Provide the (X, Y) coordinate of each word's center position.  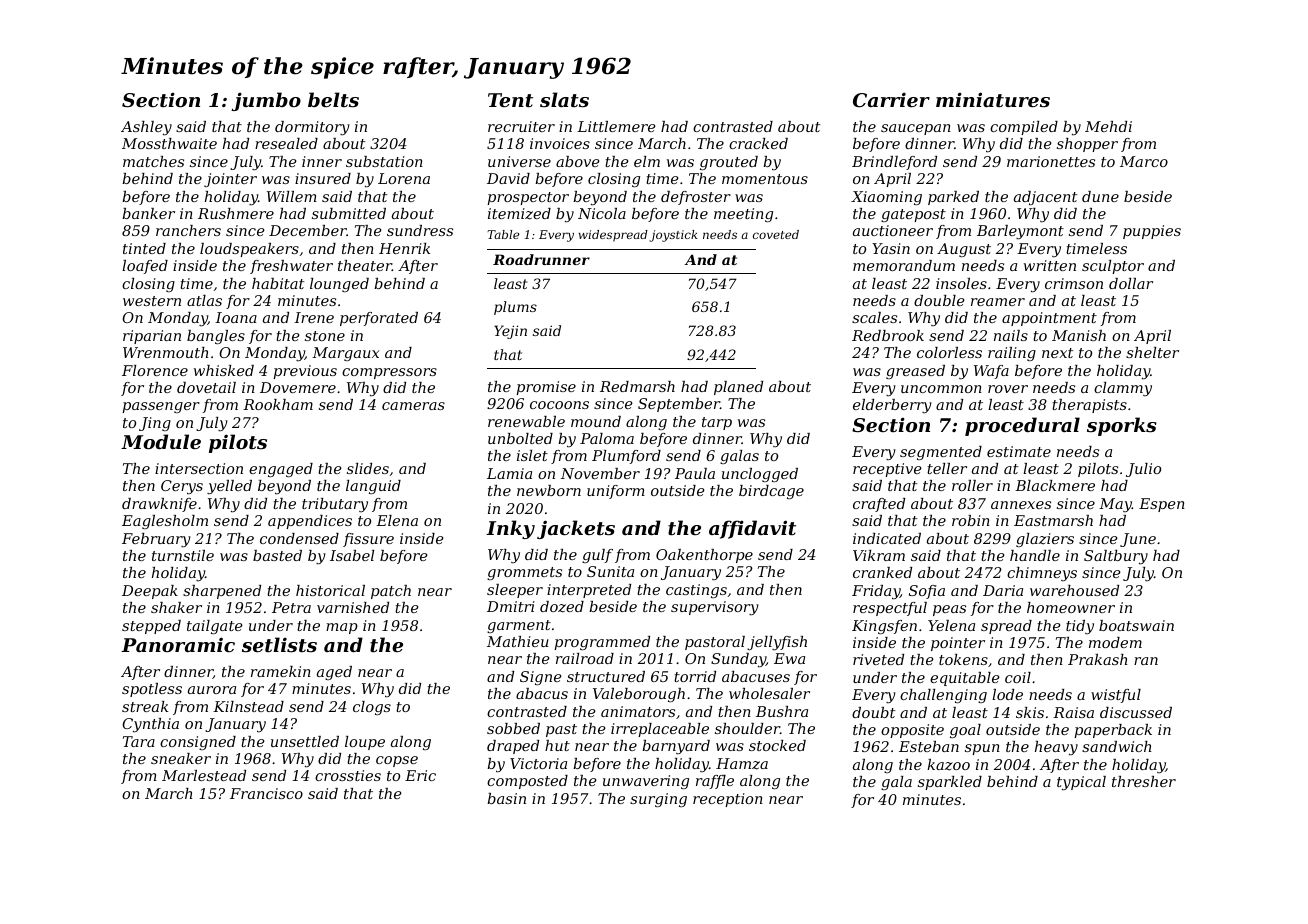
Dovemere (298, 387)
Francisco (266, 793)
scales (874, 317)
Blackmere (1055, 485)
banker (148, 213)
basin (506, 798)
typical (1081, 783)
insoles (961, 283)
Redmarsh (637, 386)
